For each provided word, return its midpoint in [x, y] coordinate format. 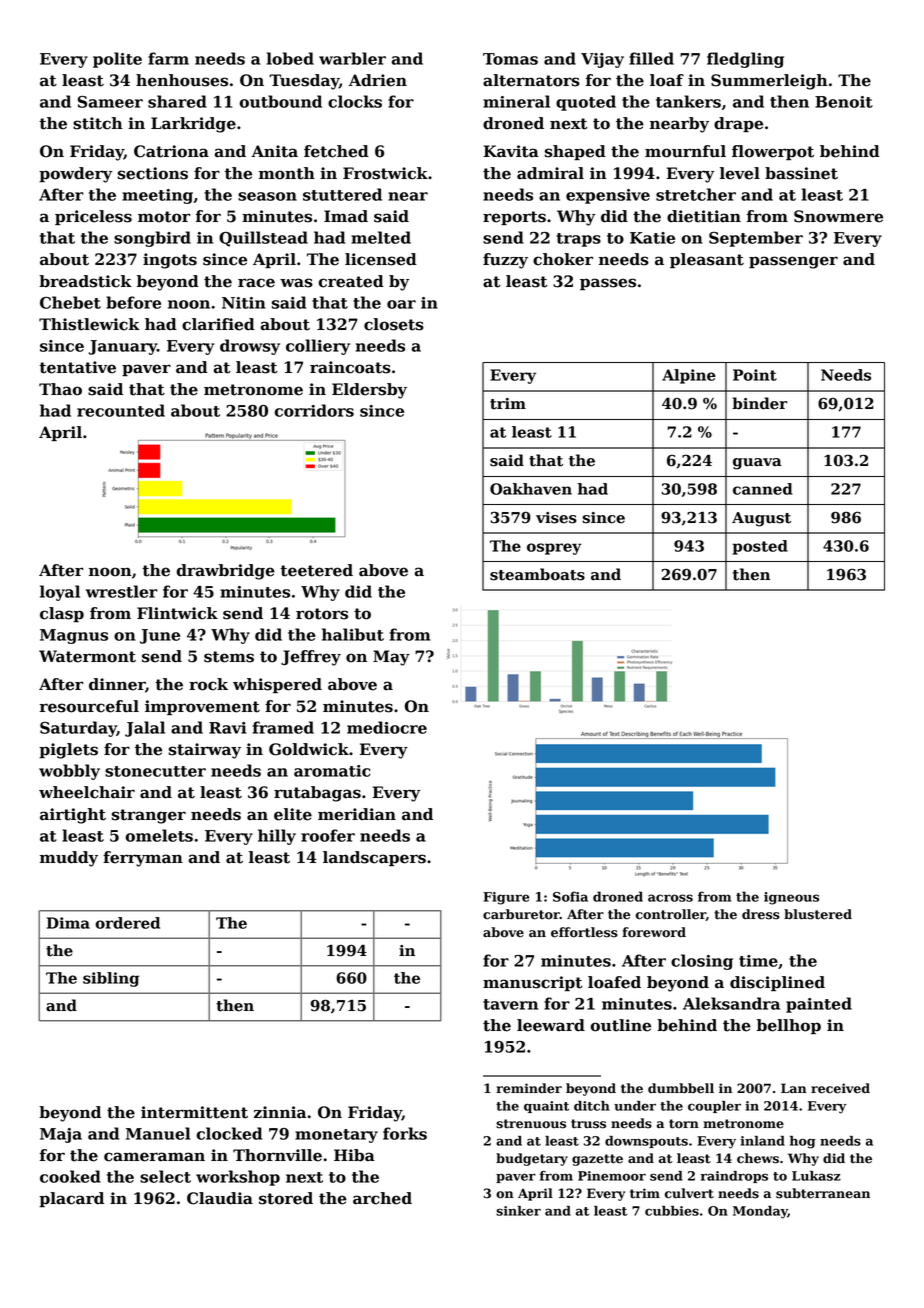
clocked [229, 1133]
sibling [111, 979]
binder [760, 403]
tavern [510, 1004]
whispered [277, 685]
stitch [98, 123]
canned [762, 489]
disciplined [777, 983]
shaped [575, 152]
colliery [318, 347]
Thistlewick [89, 324]
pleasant [707, 260]
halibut [353, 634]
